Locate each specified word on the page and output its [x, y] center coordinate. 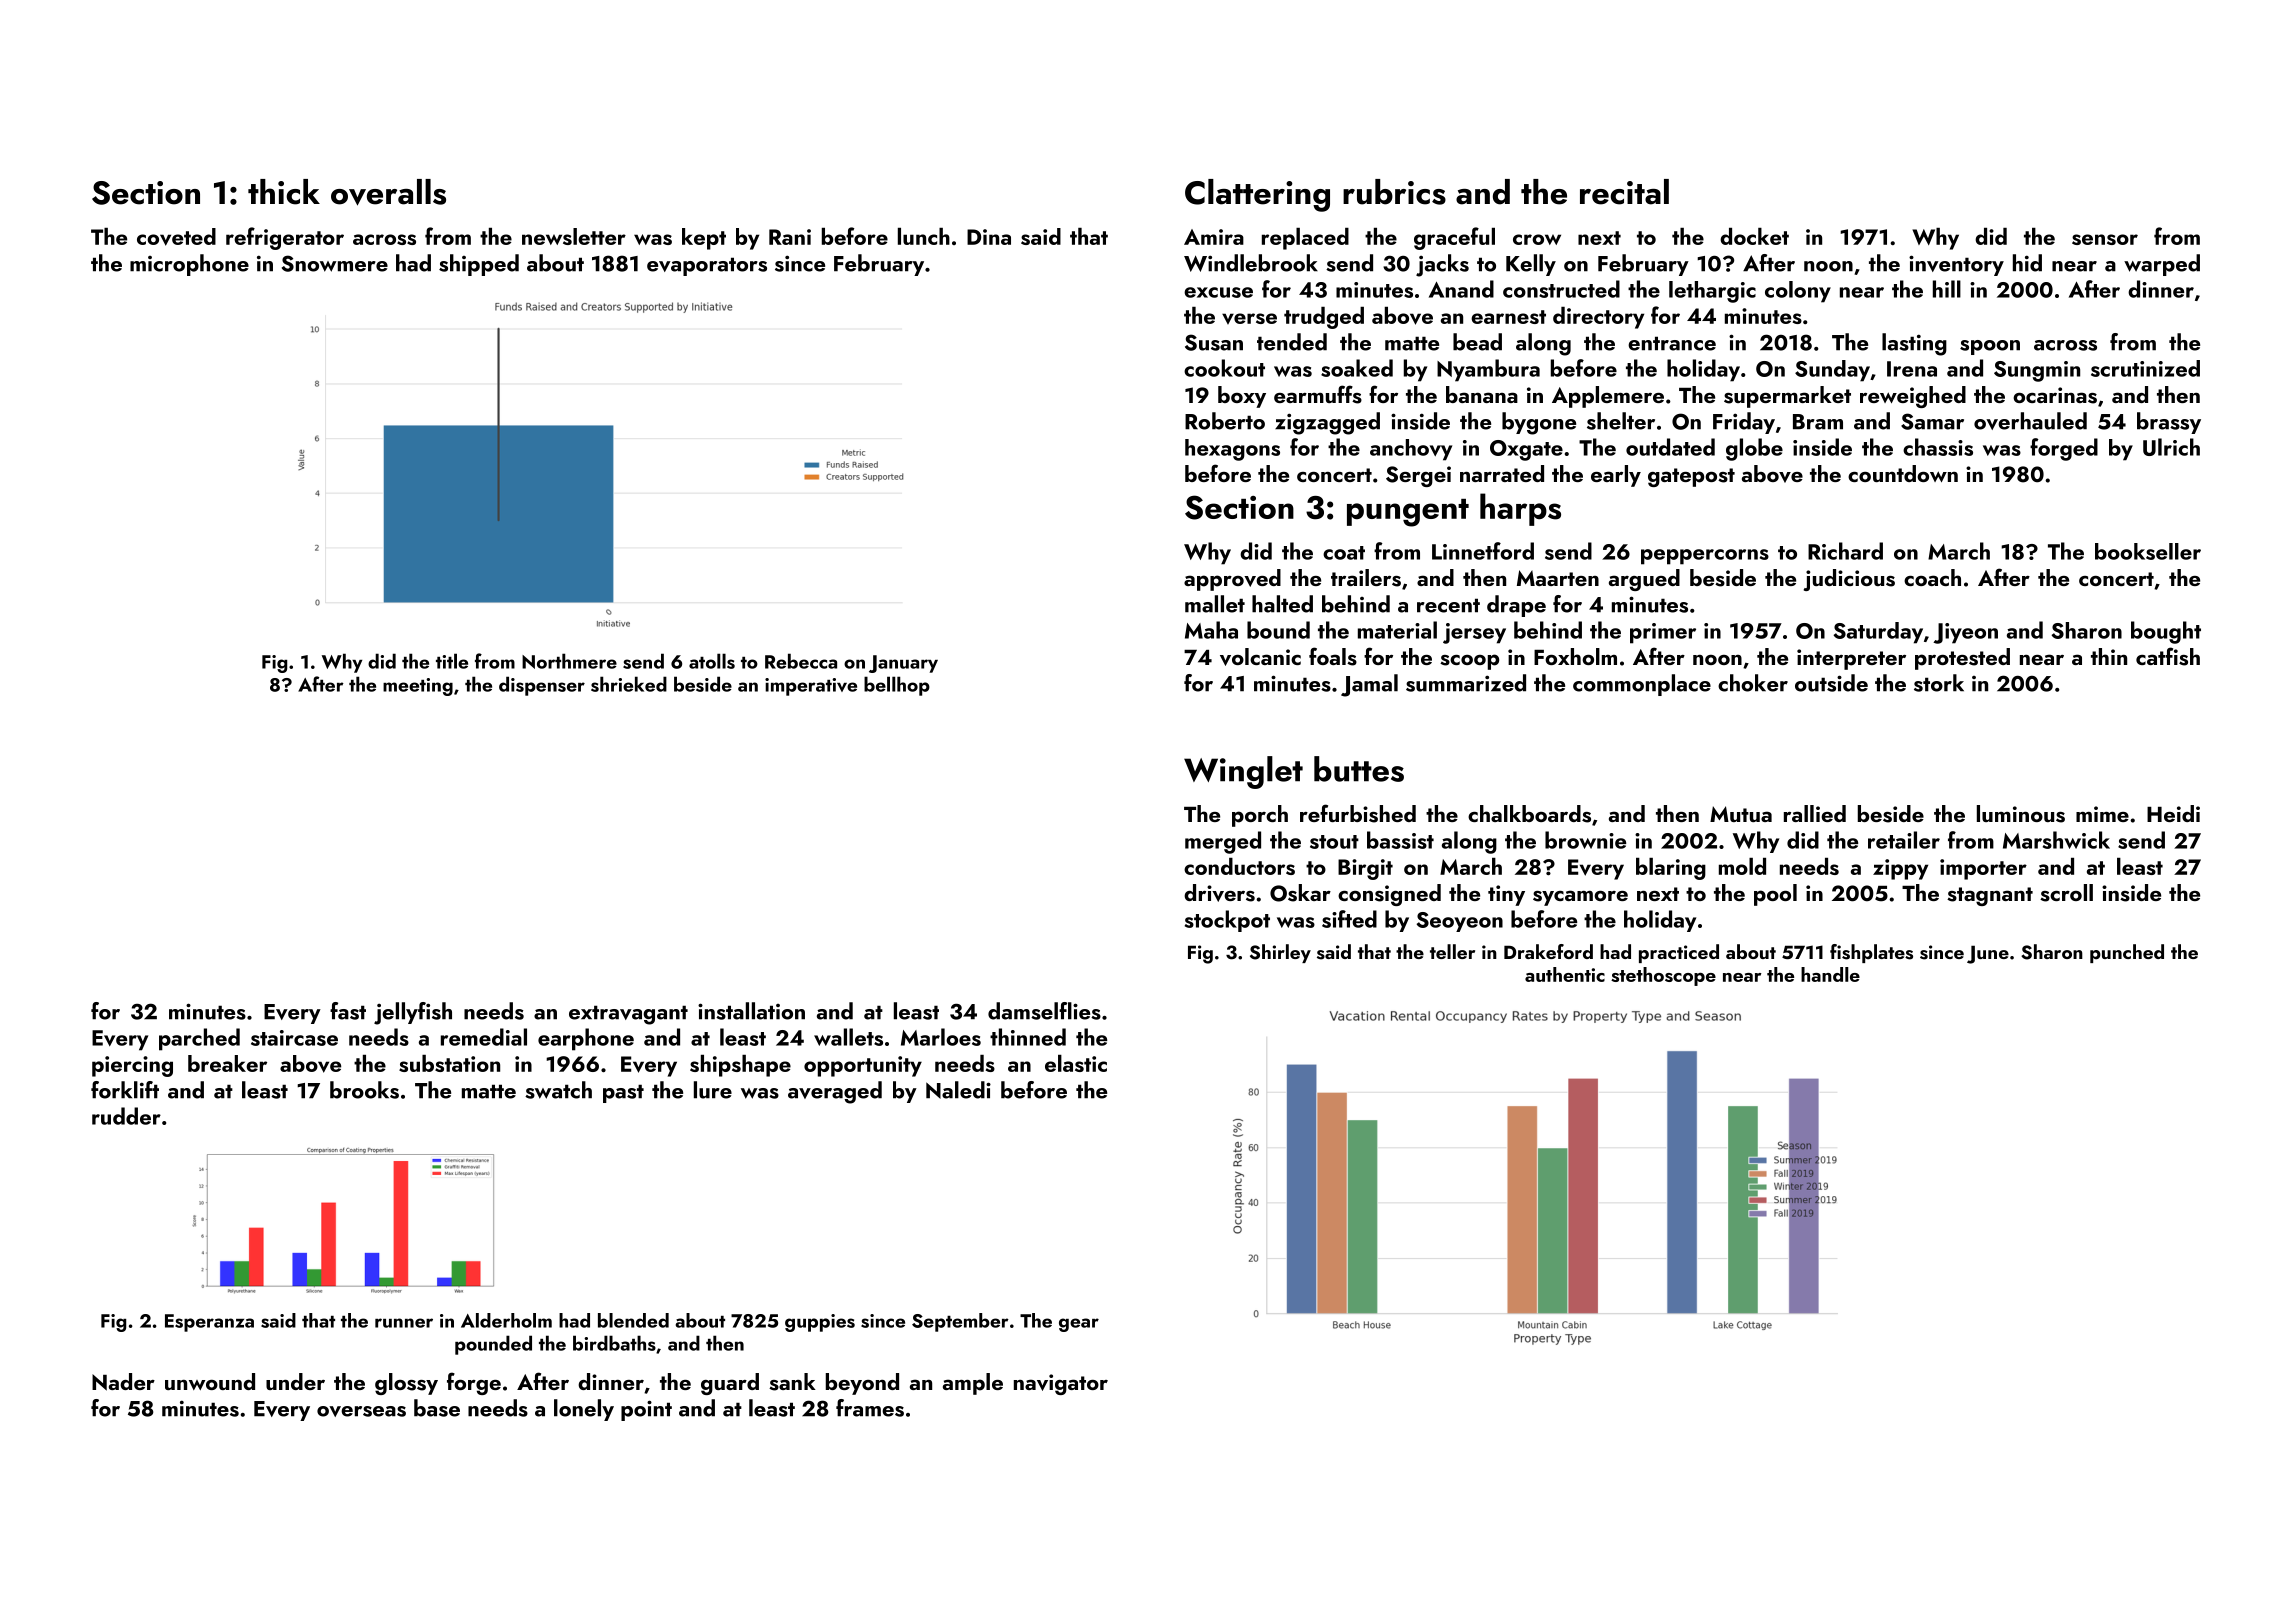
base [437, 1408]
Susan [1214, 342]
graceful [1454, 238]
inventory [1956, 265]
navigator [1061, 1384]
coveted [176, 237]
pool [1775, 895]
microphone [189, 265]
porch [1260, 816]
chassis [1938, 447]
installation [751, 1011]
